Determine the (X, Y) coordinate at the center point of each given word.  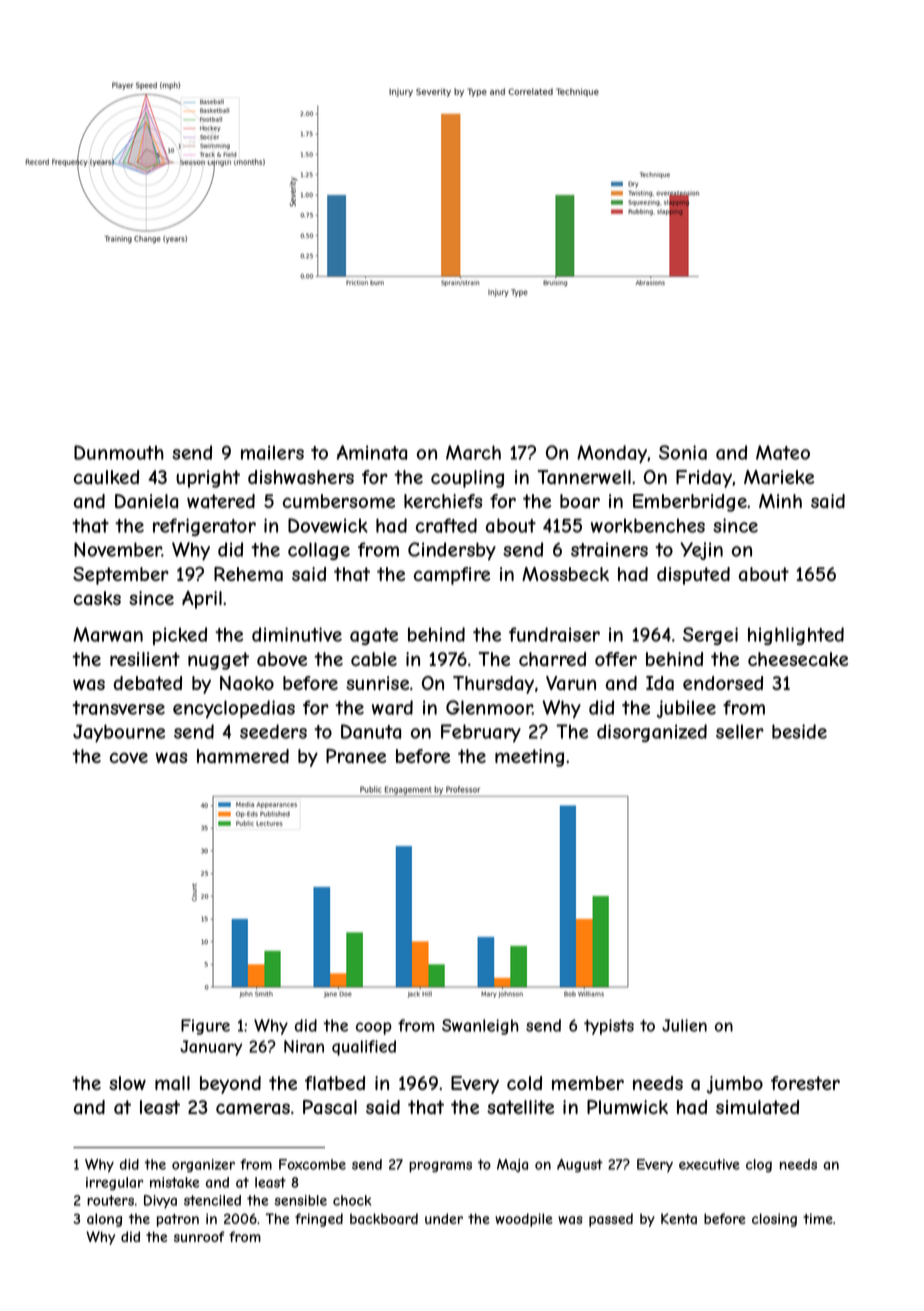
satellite (520, 1107)
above (282, 659)
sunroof (199, 1236)
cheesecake (798, 659)
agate (374, 636)
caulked (106, 477)
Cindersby (452, 551)
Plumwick (627, 1107)
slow (127, 1083)
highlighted (796, 636)
